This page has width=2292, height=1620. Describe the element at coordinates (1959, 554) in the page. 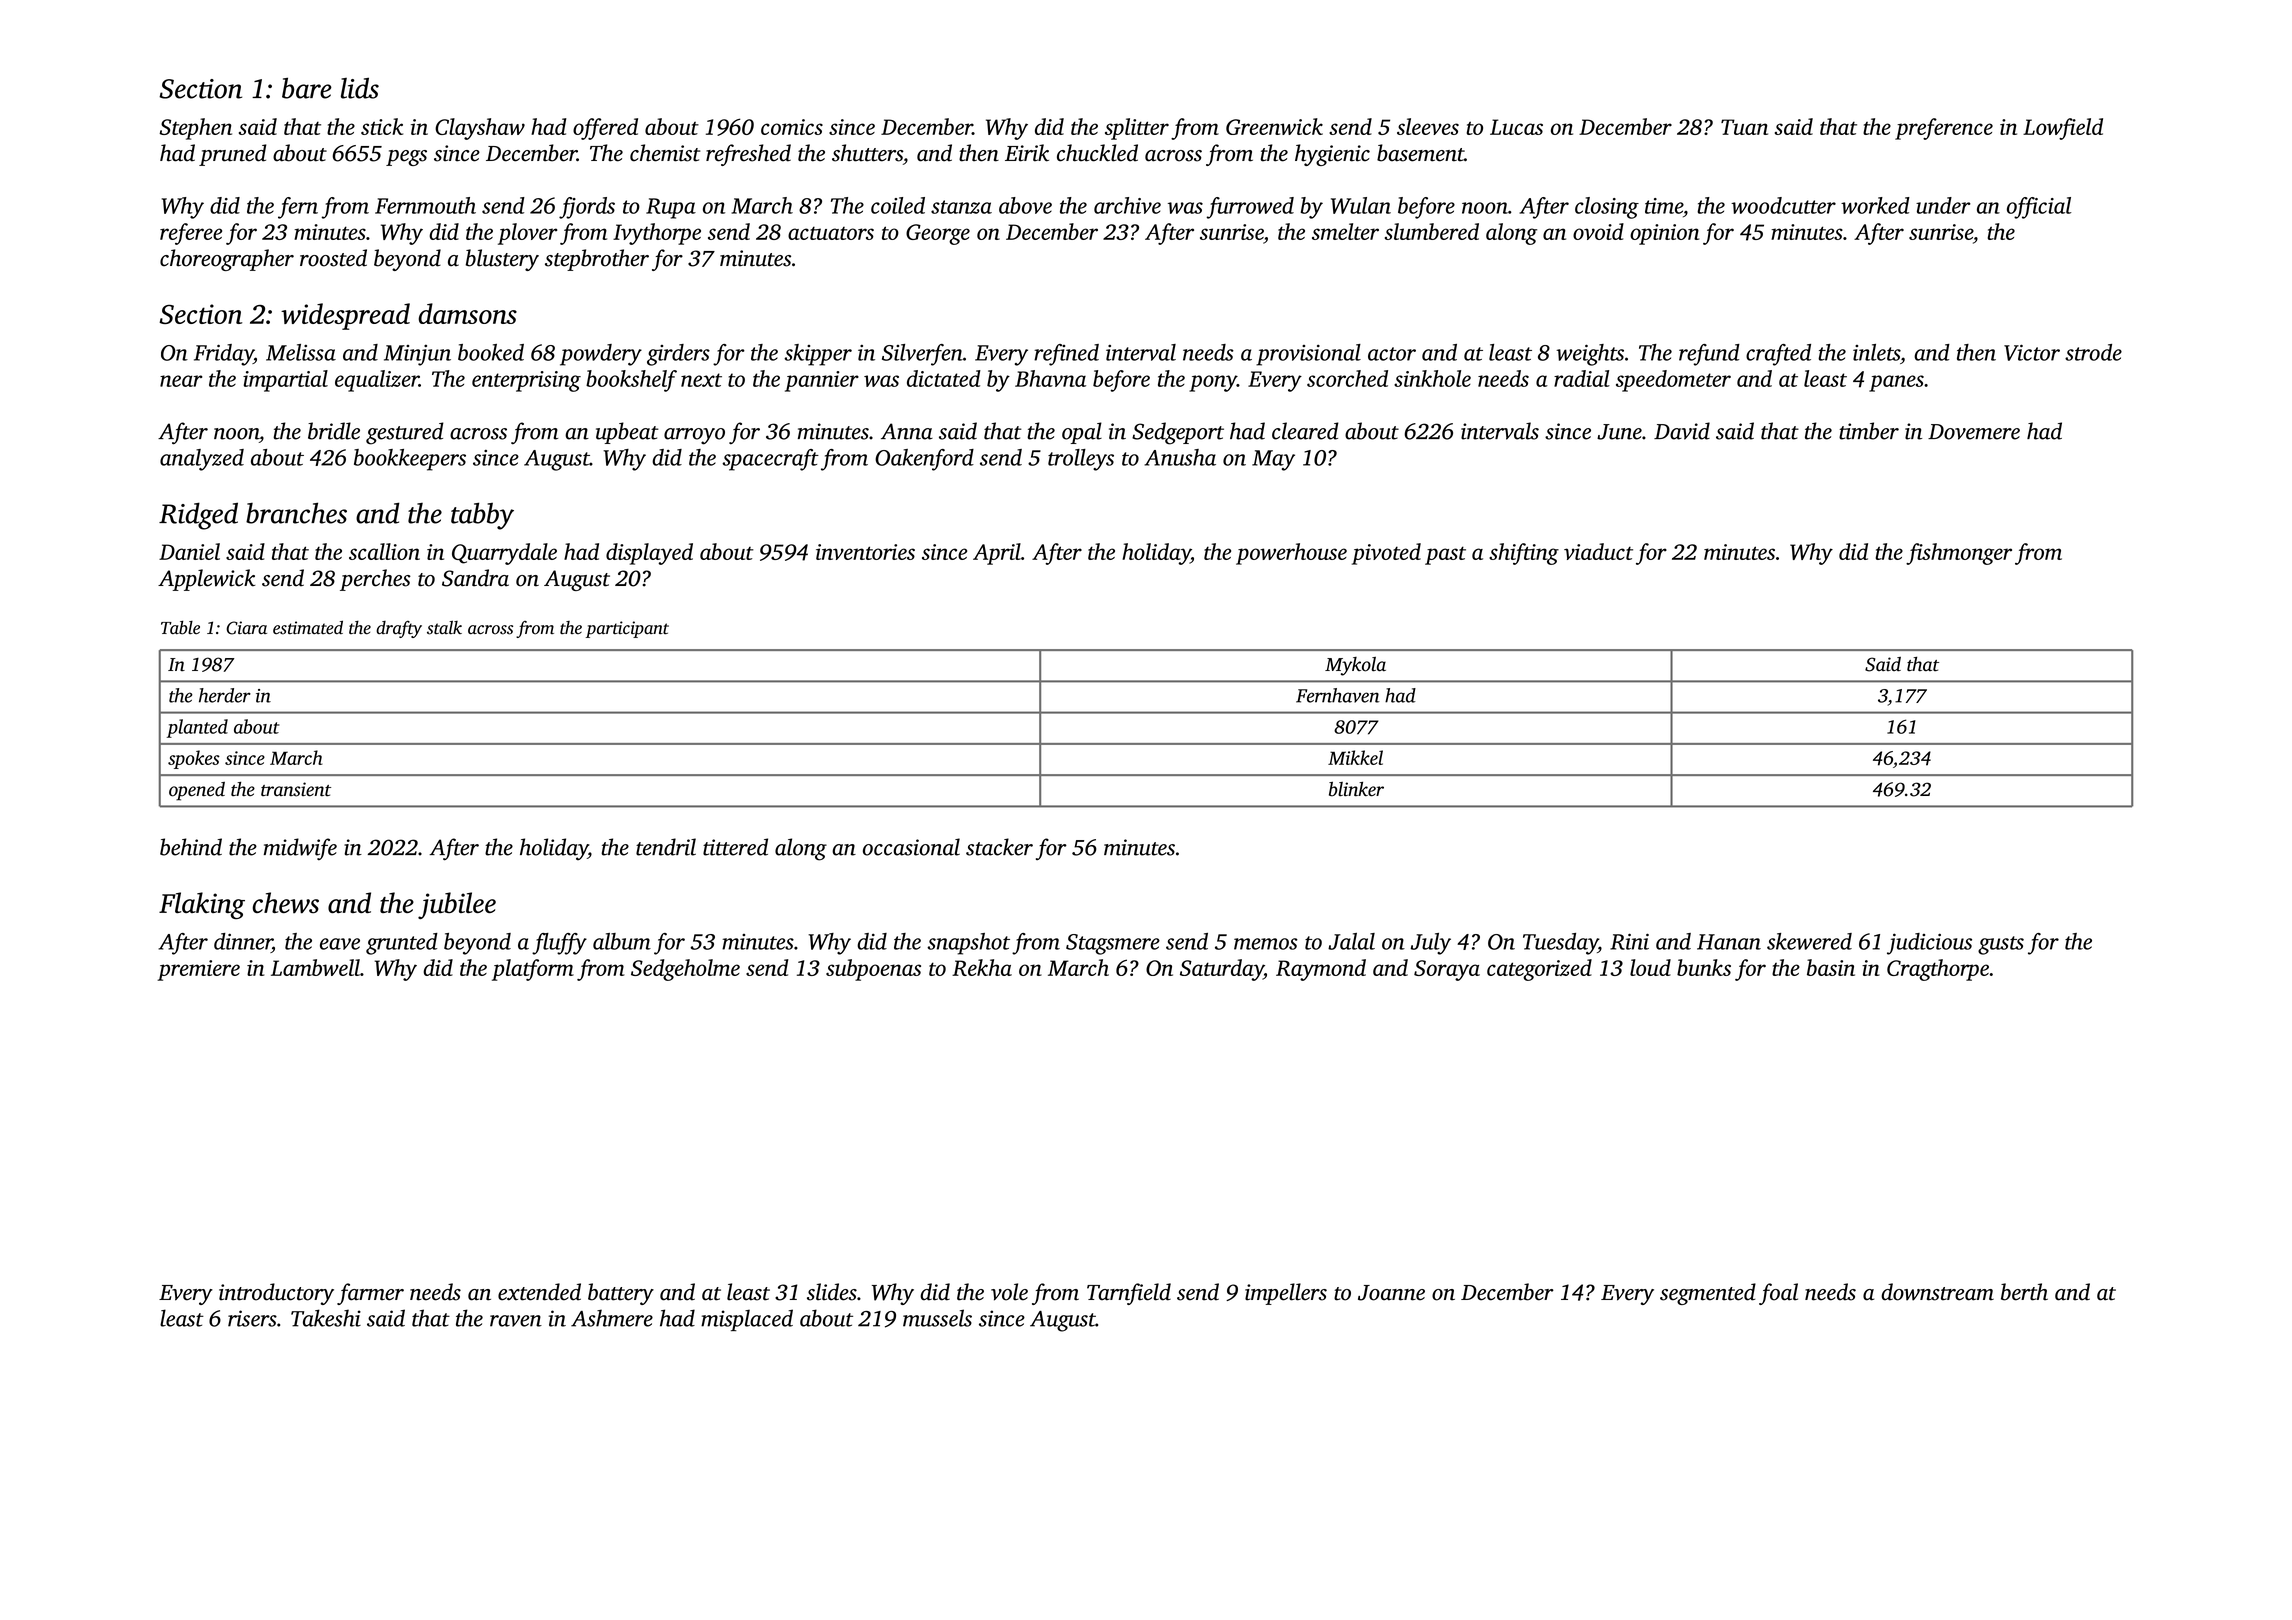

I see `fishmonger` at that location.
